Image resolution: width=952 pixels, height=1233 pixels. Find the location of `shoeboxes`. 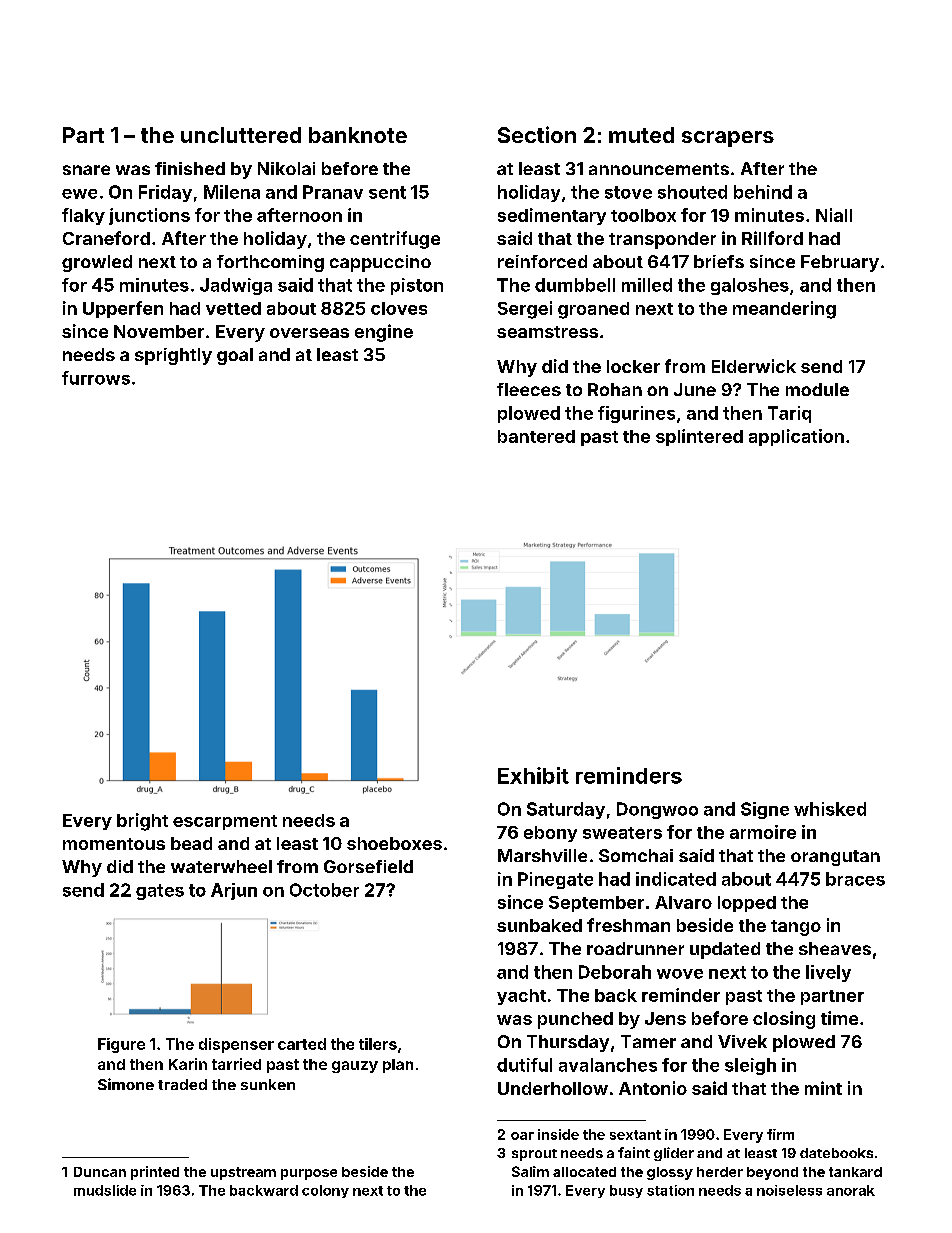

shoeboxes is located at coordinates (394, 843).
